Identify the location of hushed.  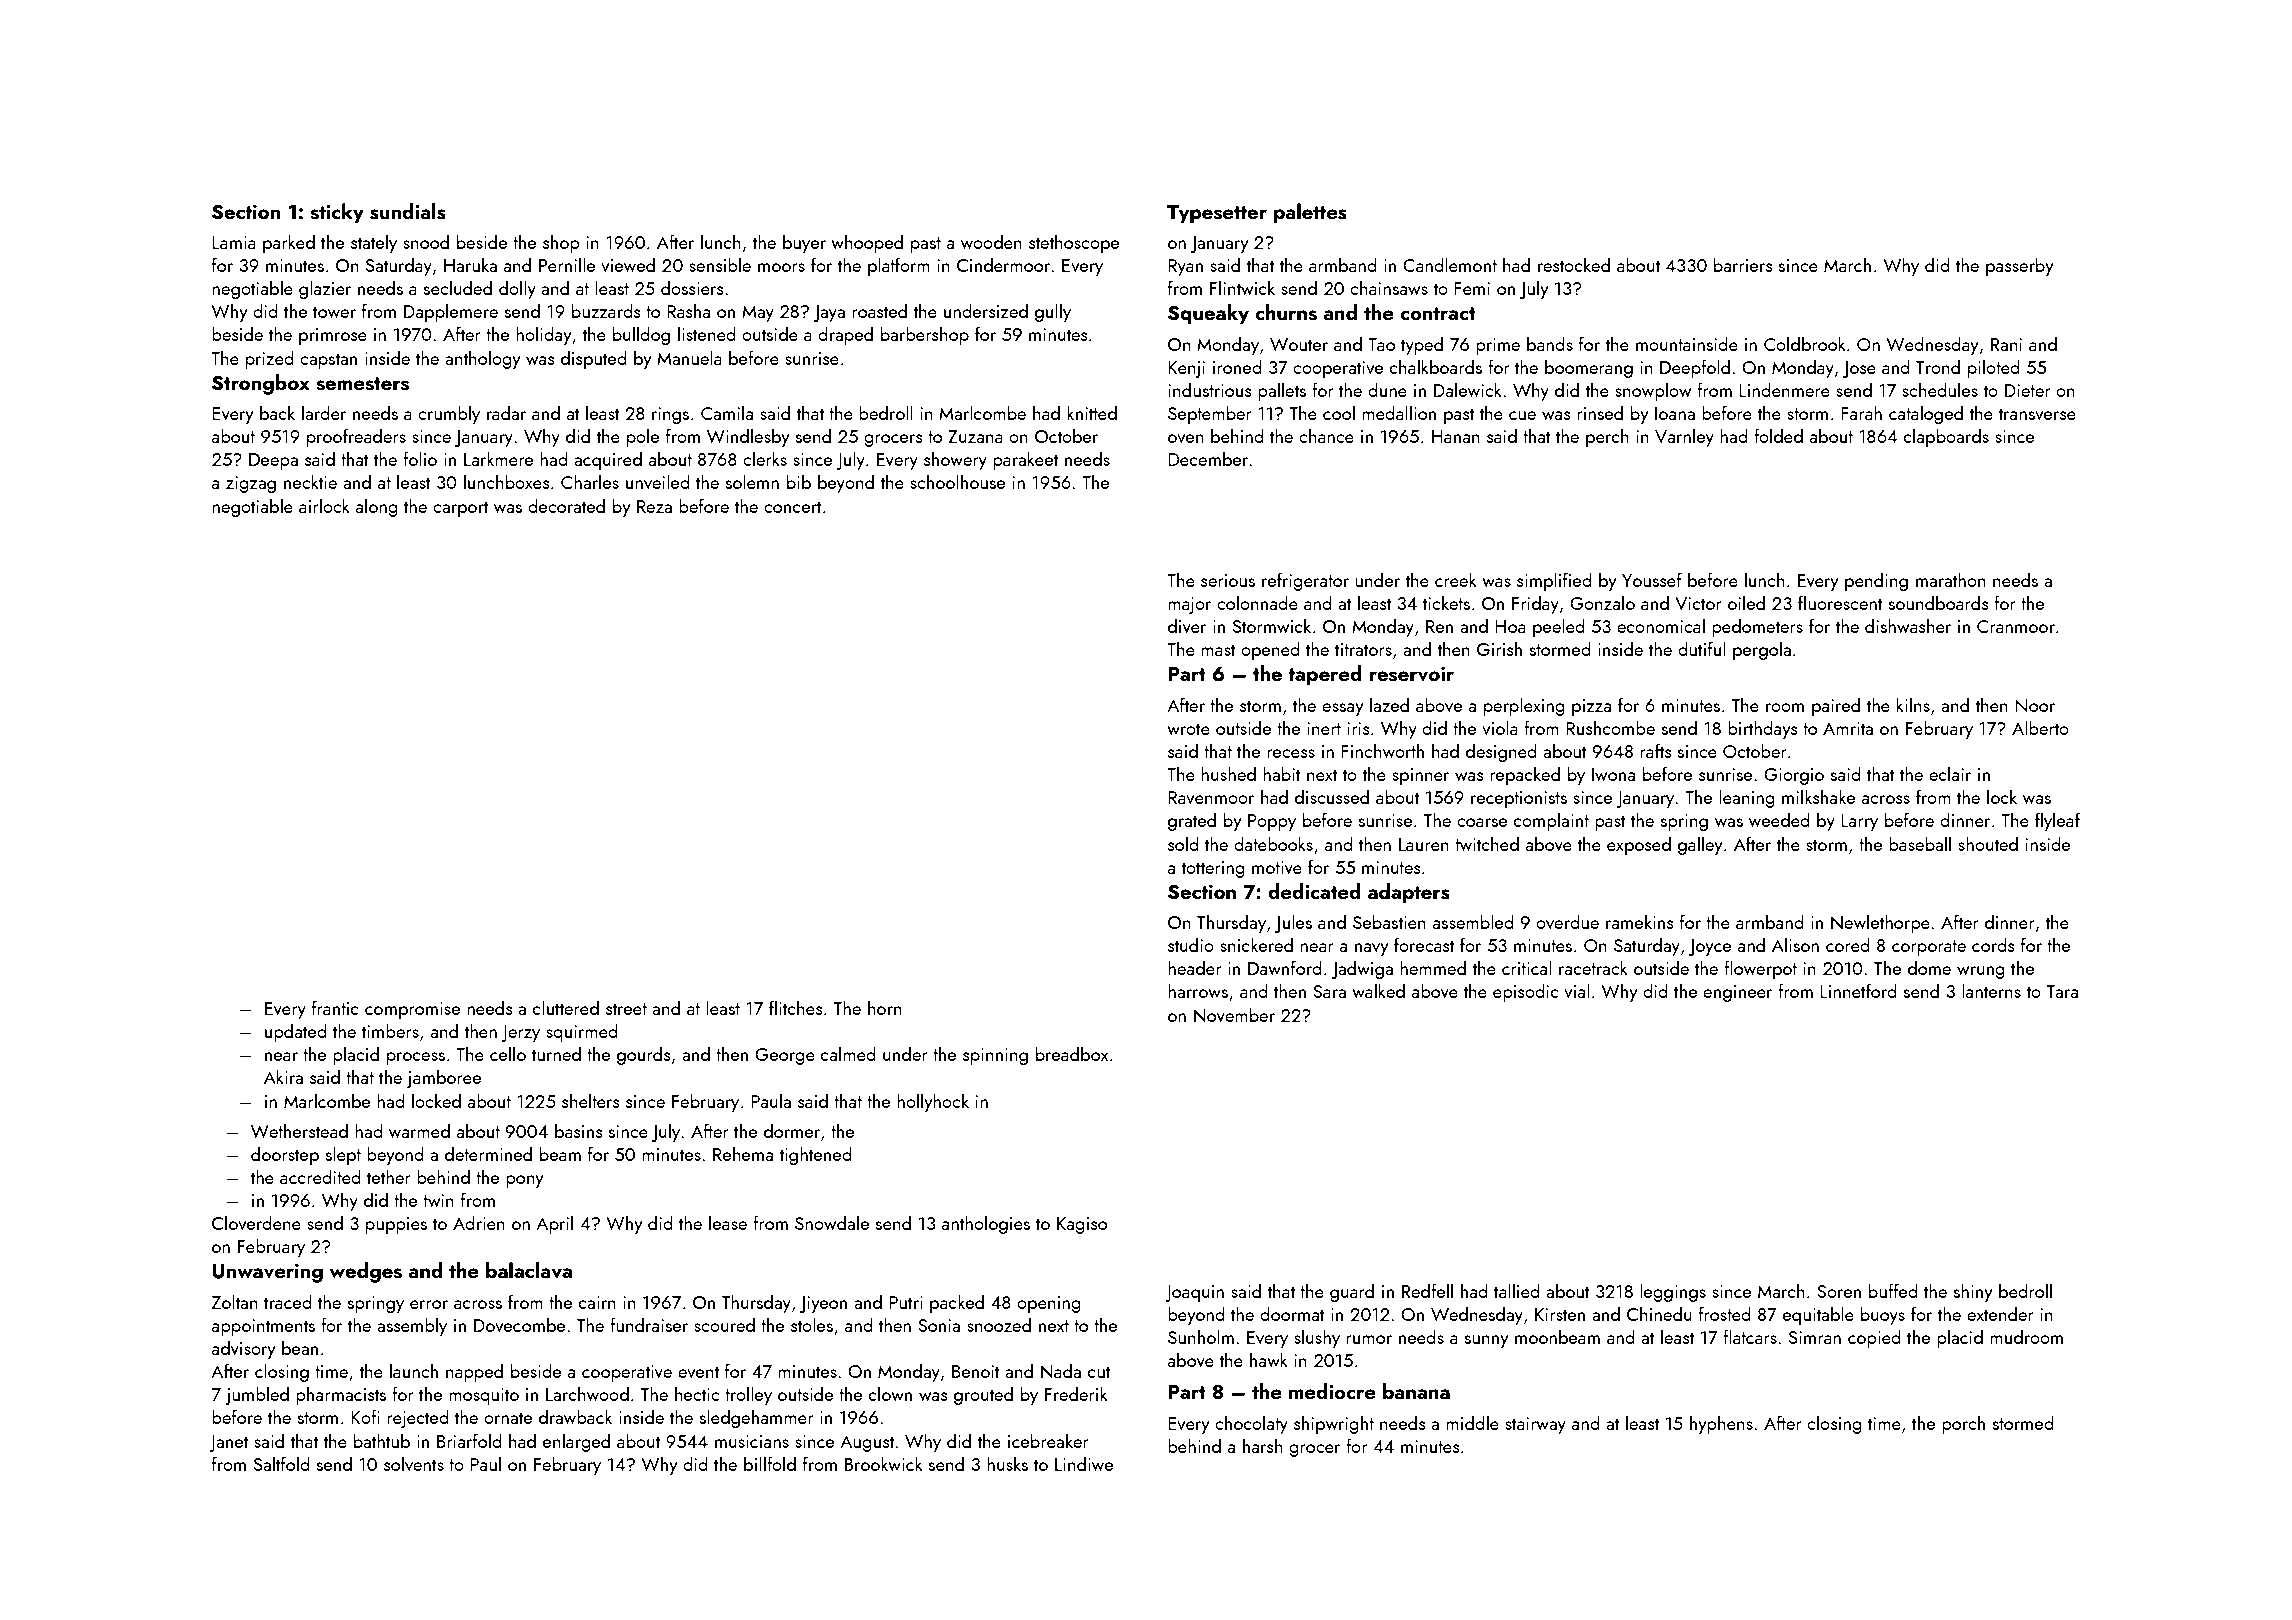
(1228, 773).
